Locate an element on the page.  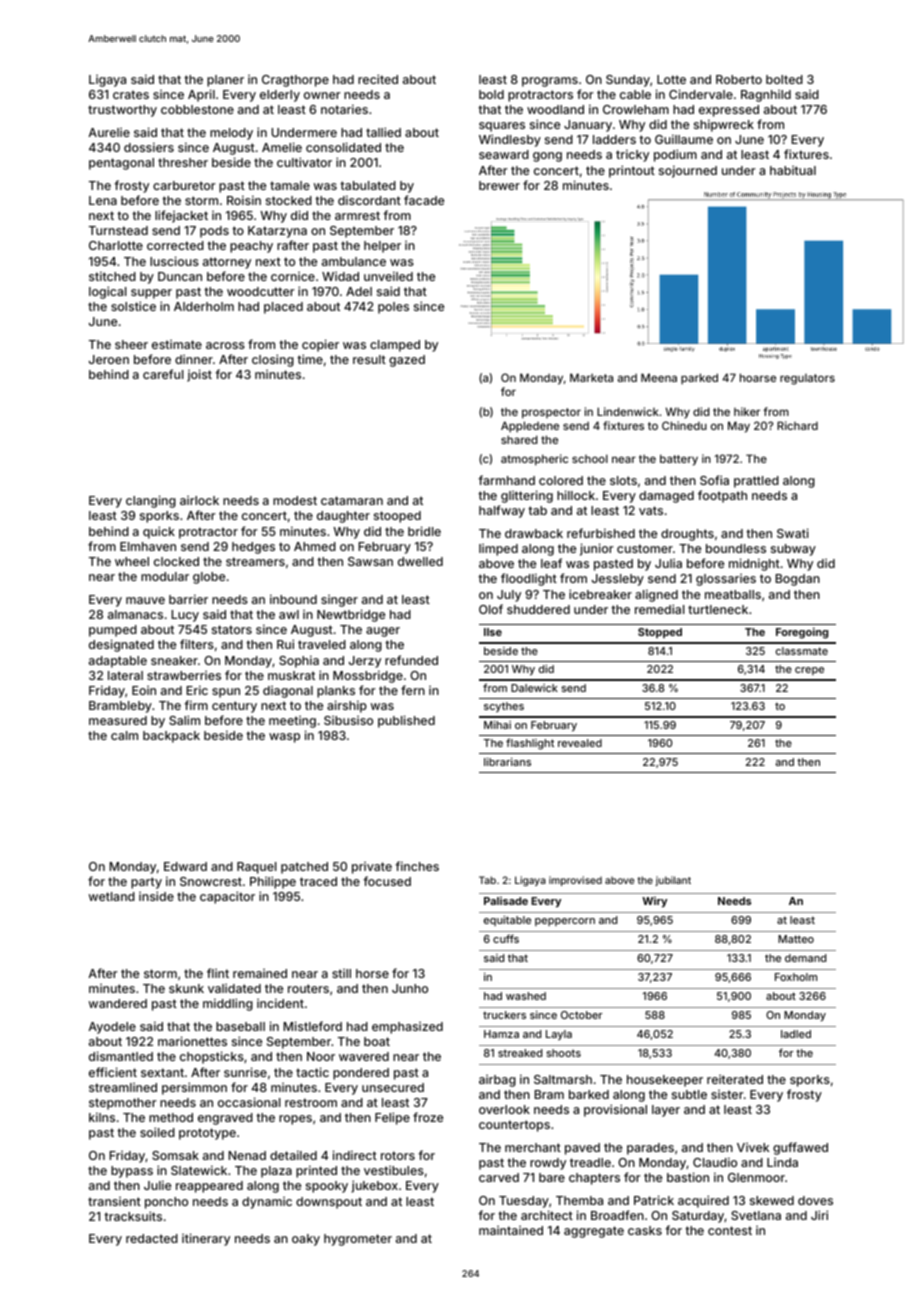
parked is located at coordinates (699, 379).
